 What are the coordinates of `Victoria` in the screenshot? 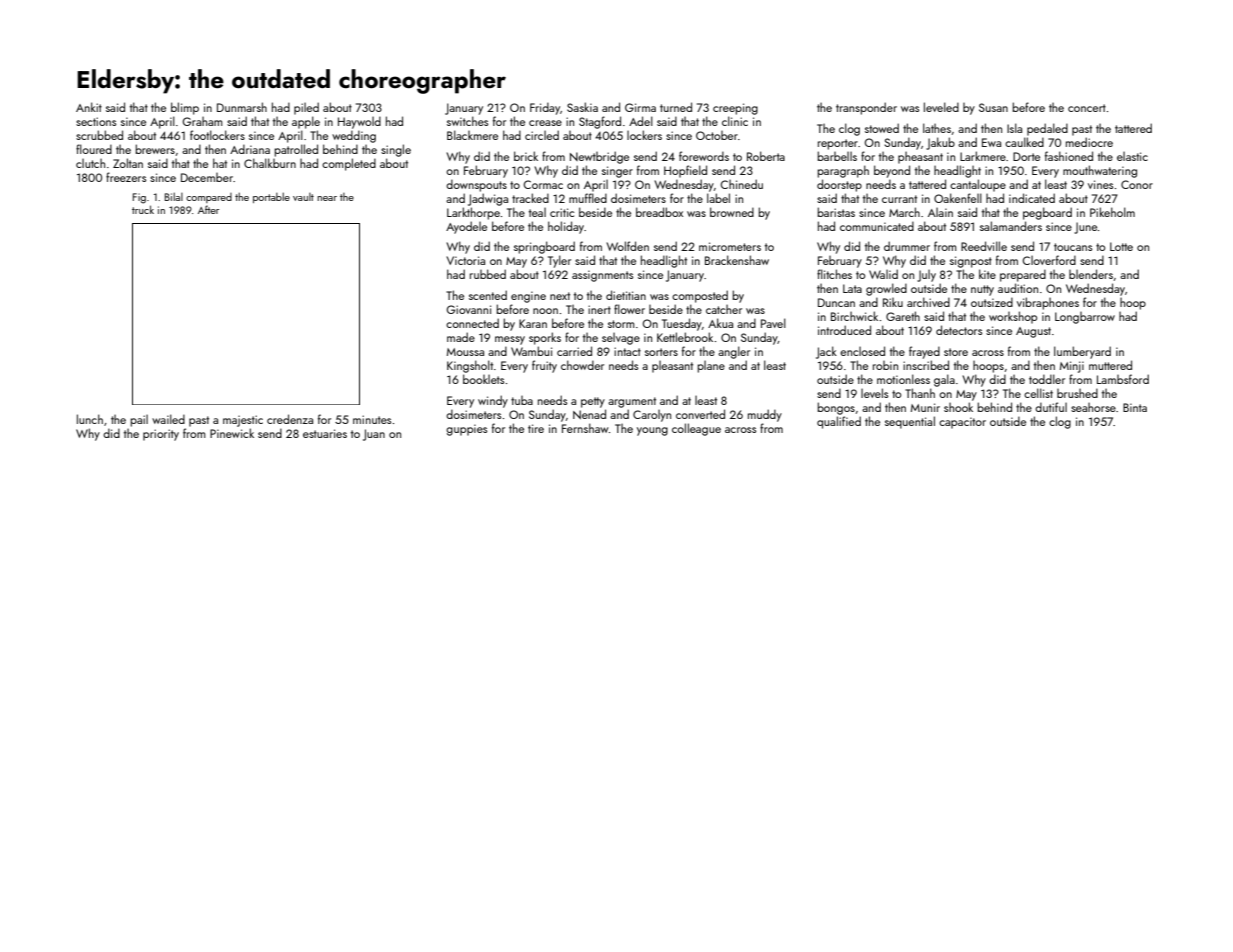 It's located at (465, 260).
